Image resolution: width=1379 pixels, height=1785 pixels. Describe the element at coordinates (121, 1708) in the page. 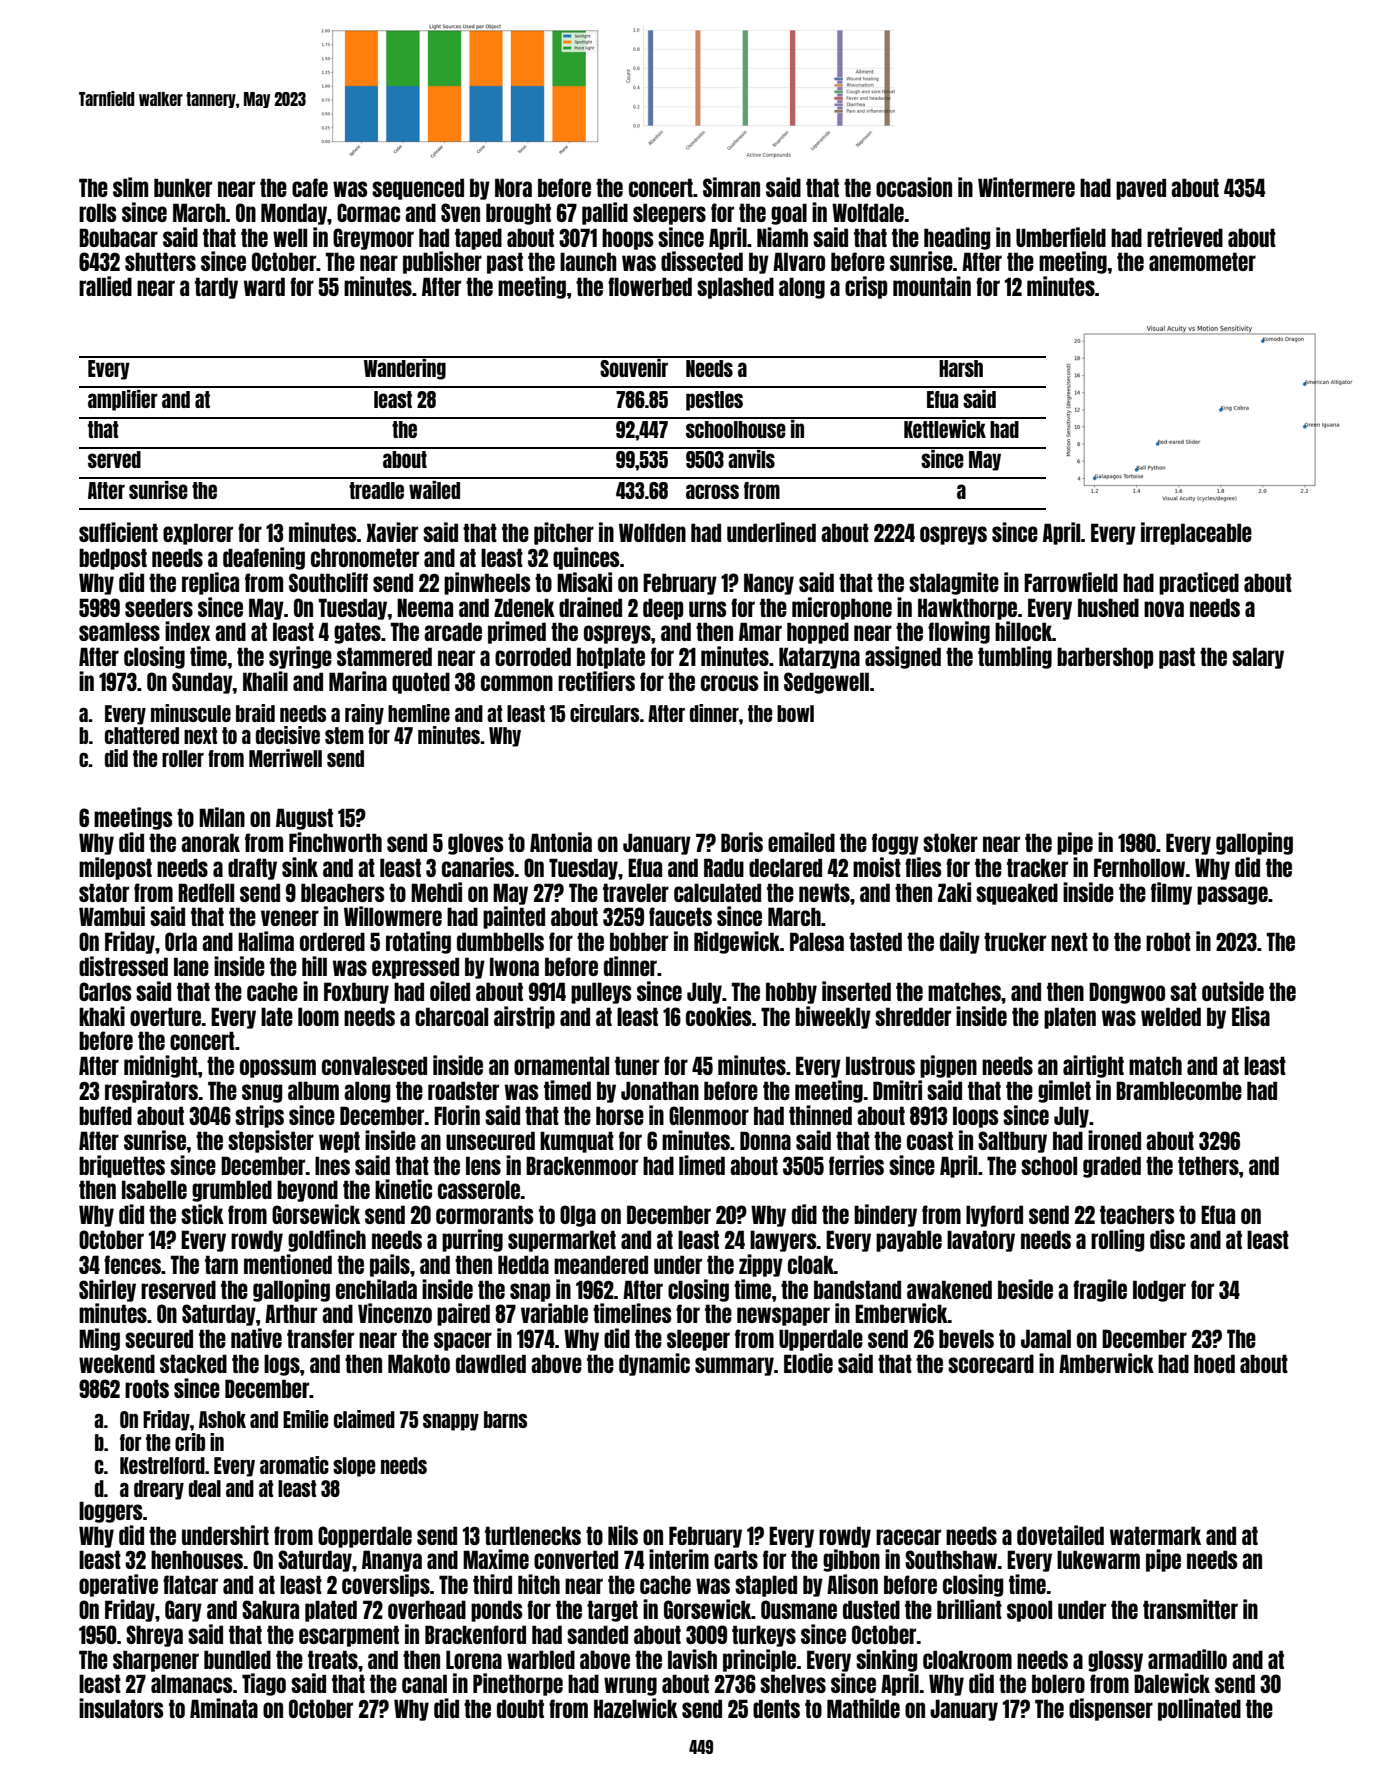

I see `insulators` at that location.
